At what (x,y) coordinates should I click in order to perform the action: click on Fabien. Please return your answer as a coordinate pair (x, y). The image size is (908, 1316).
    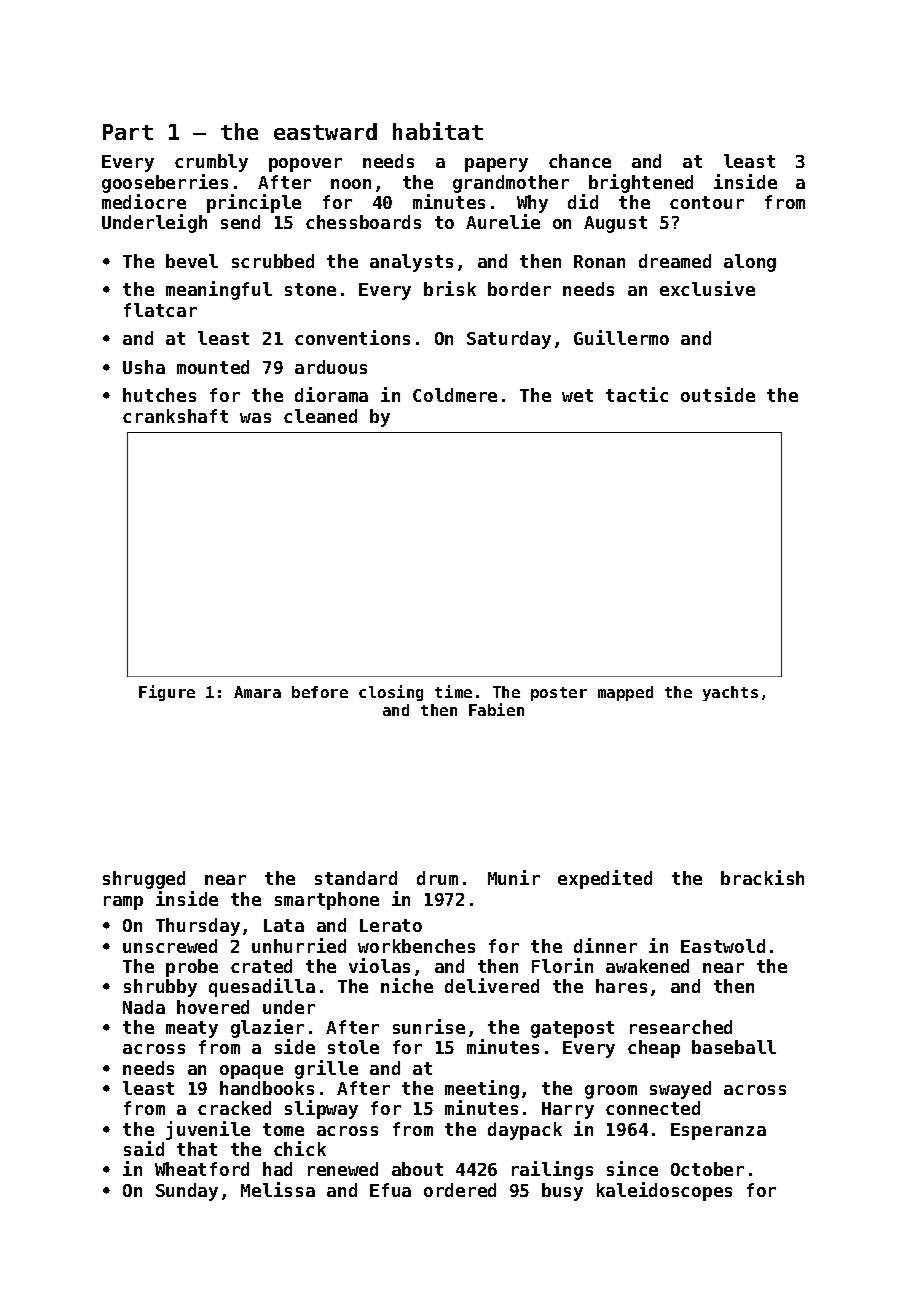
    Looking at the image, I should click on (496, 709).
